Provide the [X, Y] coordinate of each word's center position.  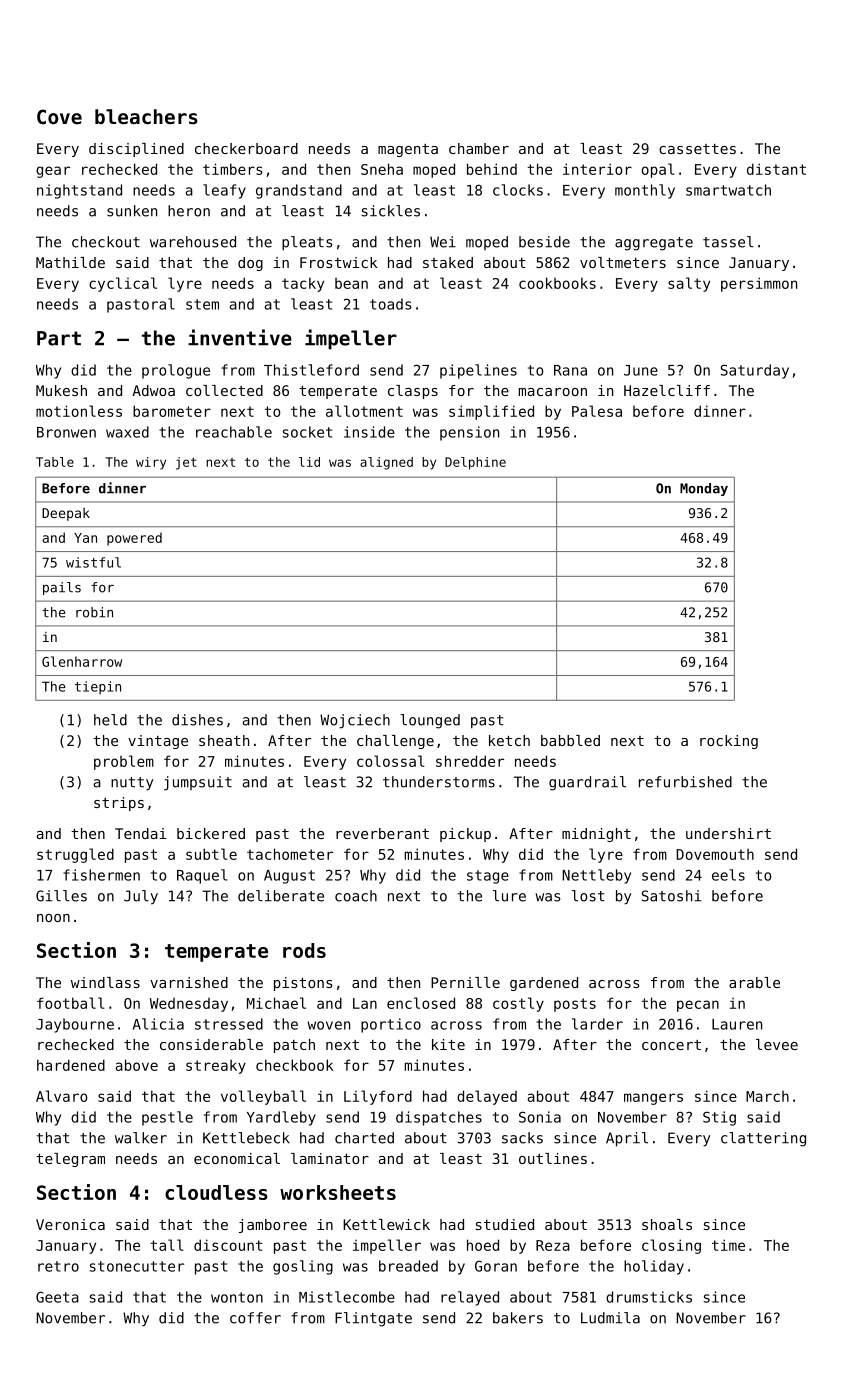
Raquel [202, 876]
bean [351, 283]
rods [304, 950]
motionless [79, 411]
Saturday [755, 371]
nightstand [79, 191]
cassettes [697, 149]
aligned [386, 463]
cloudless [216, 1192]
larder [597, 1024]
